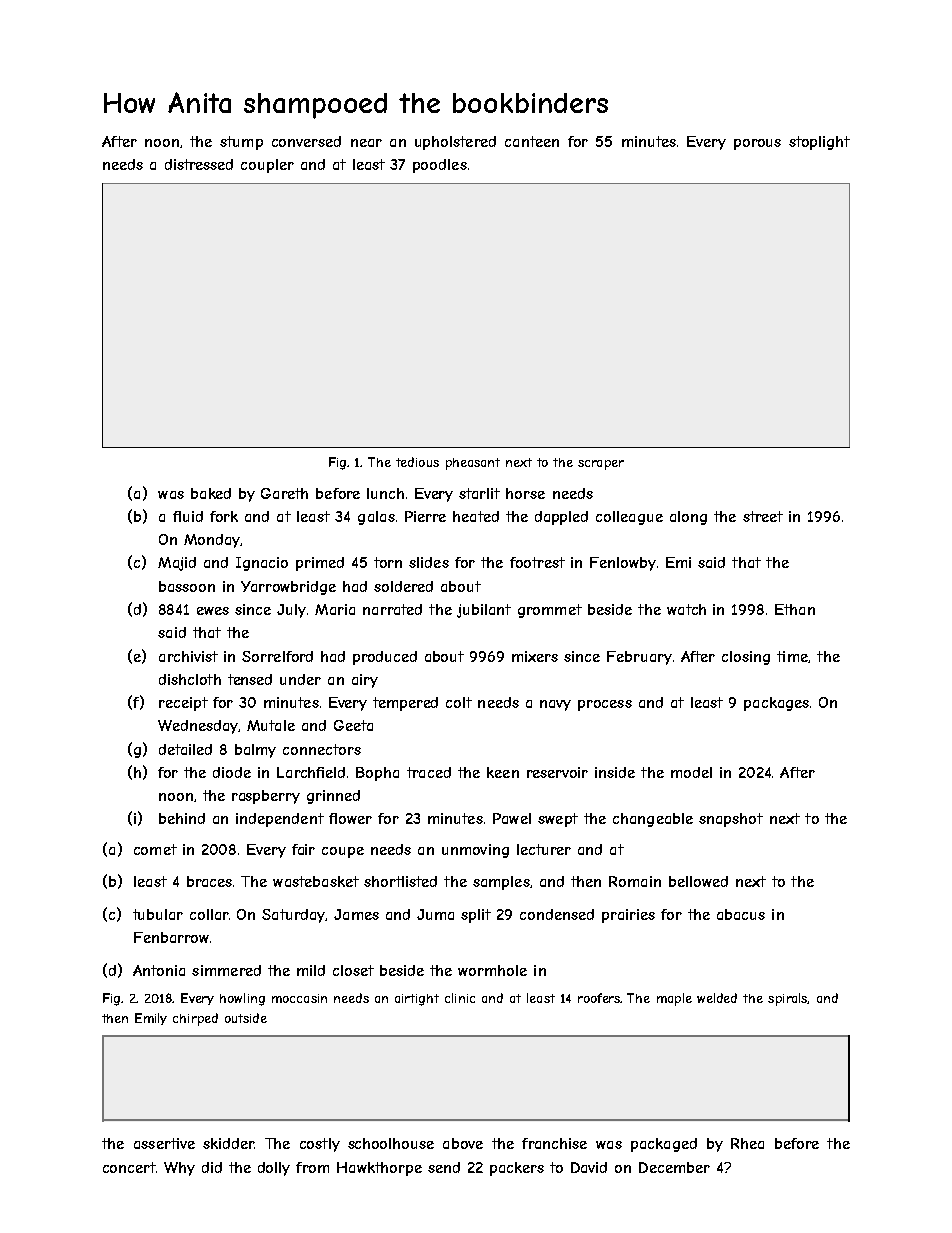  Describe the element at coordinates (674, 1167) in the screenshot. I see `December` at that location.
